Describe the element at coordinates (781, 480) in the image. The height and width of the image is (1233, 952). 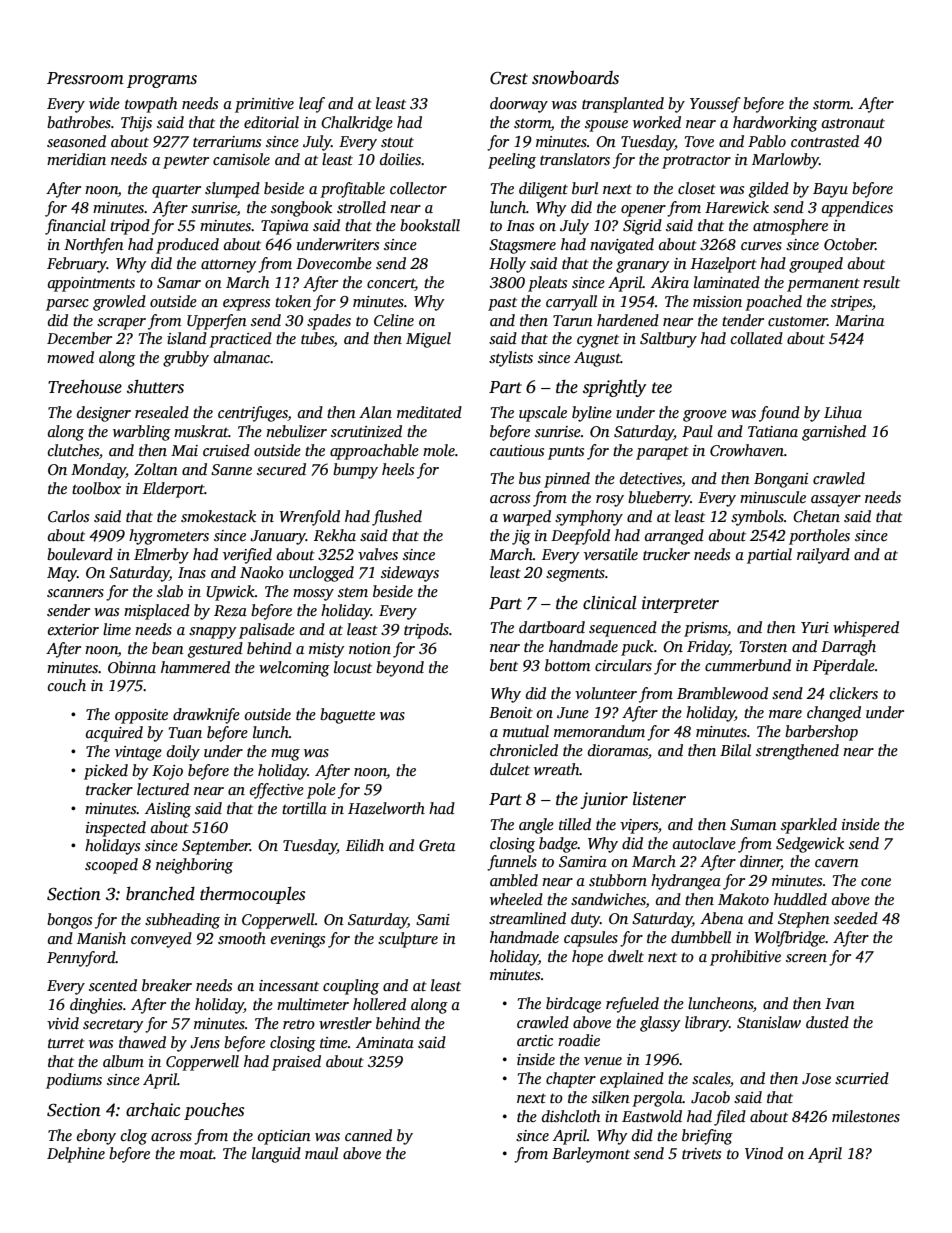
I see `Bongani` at that location.
